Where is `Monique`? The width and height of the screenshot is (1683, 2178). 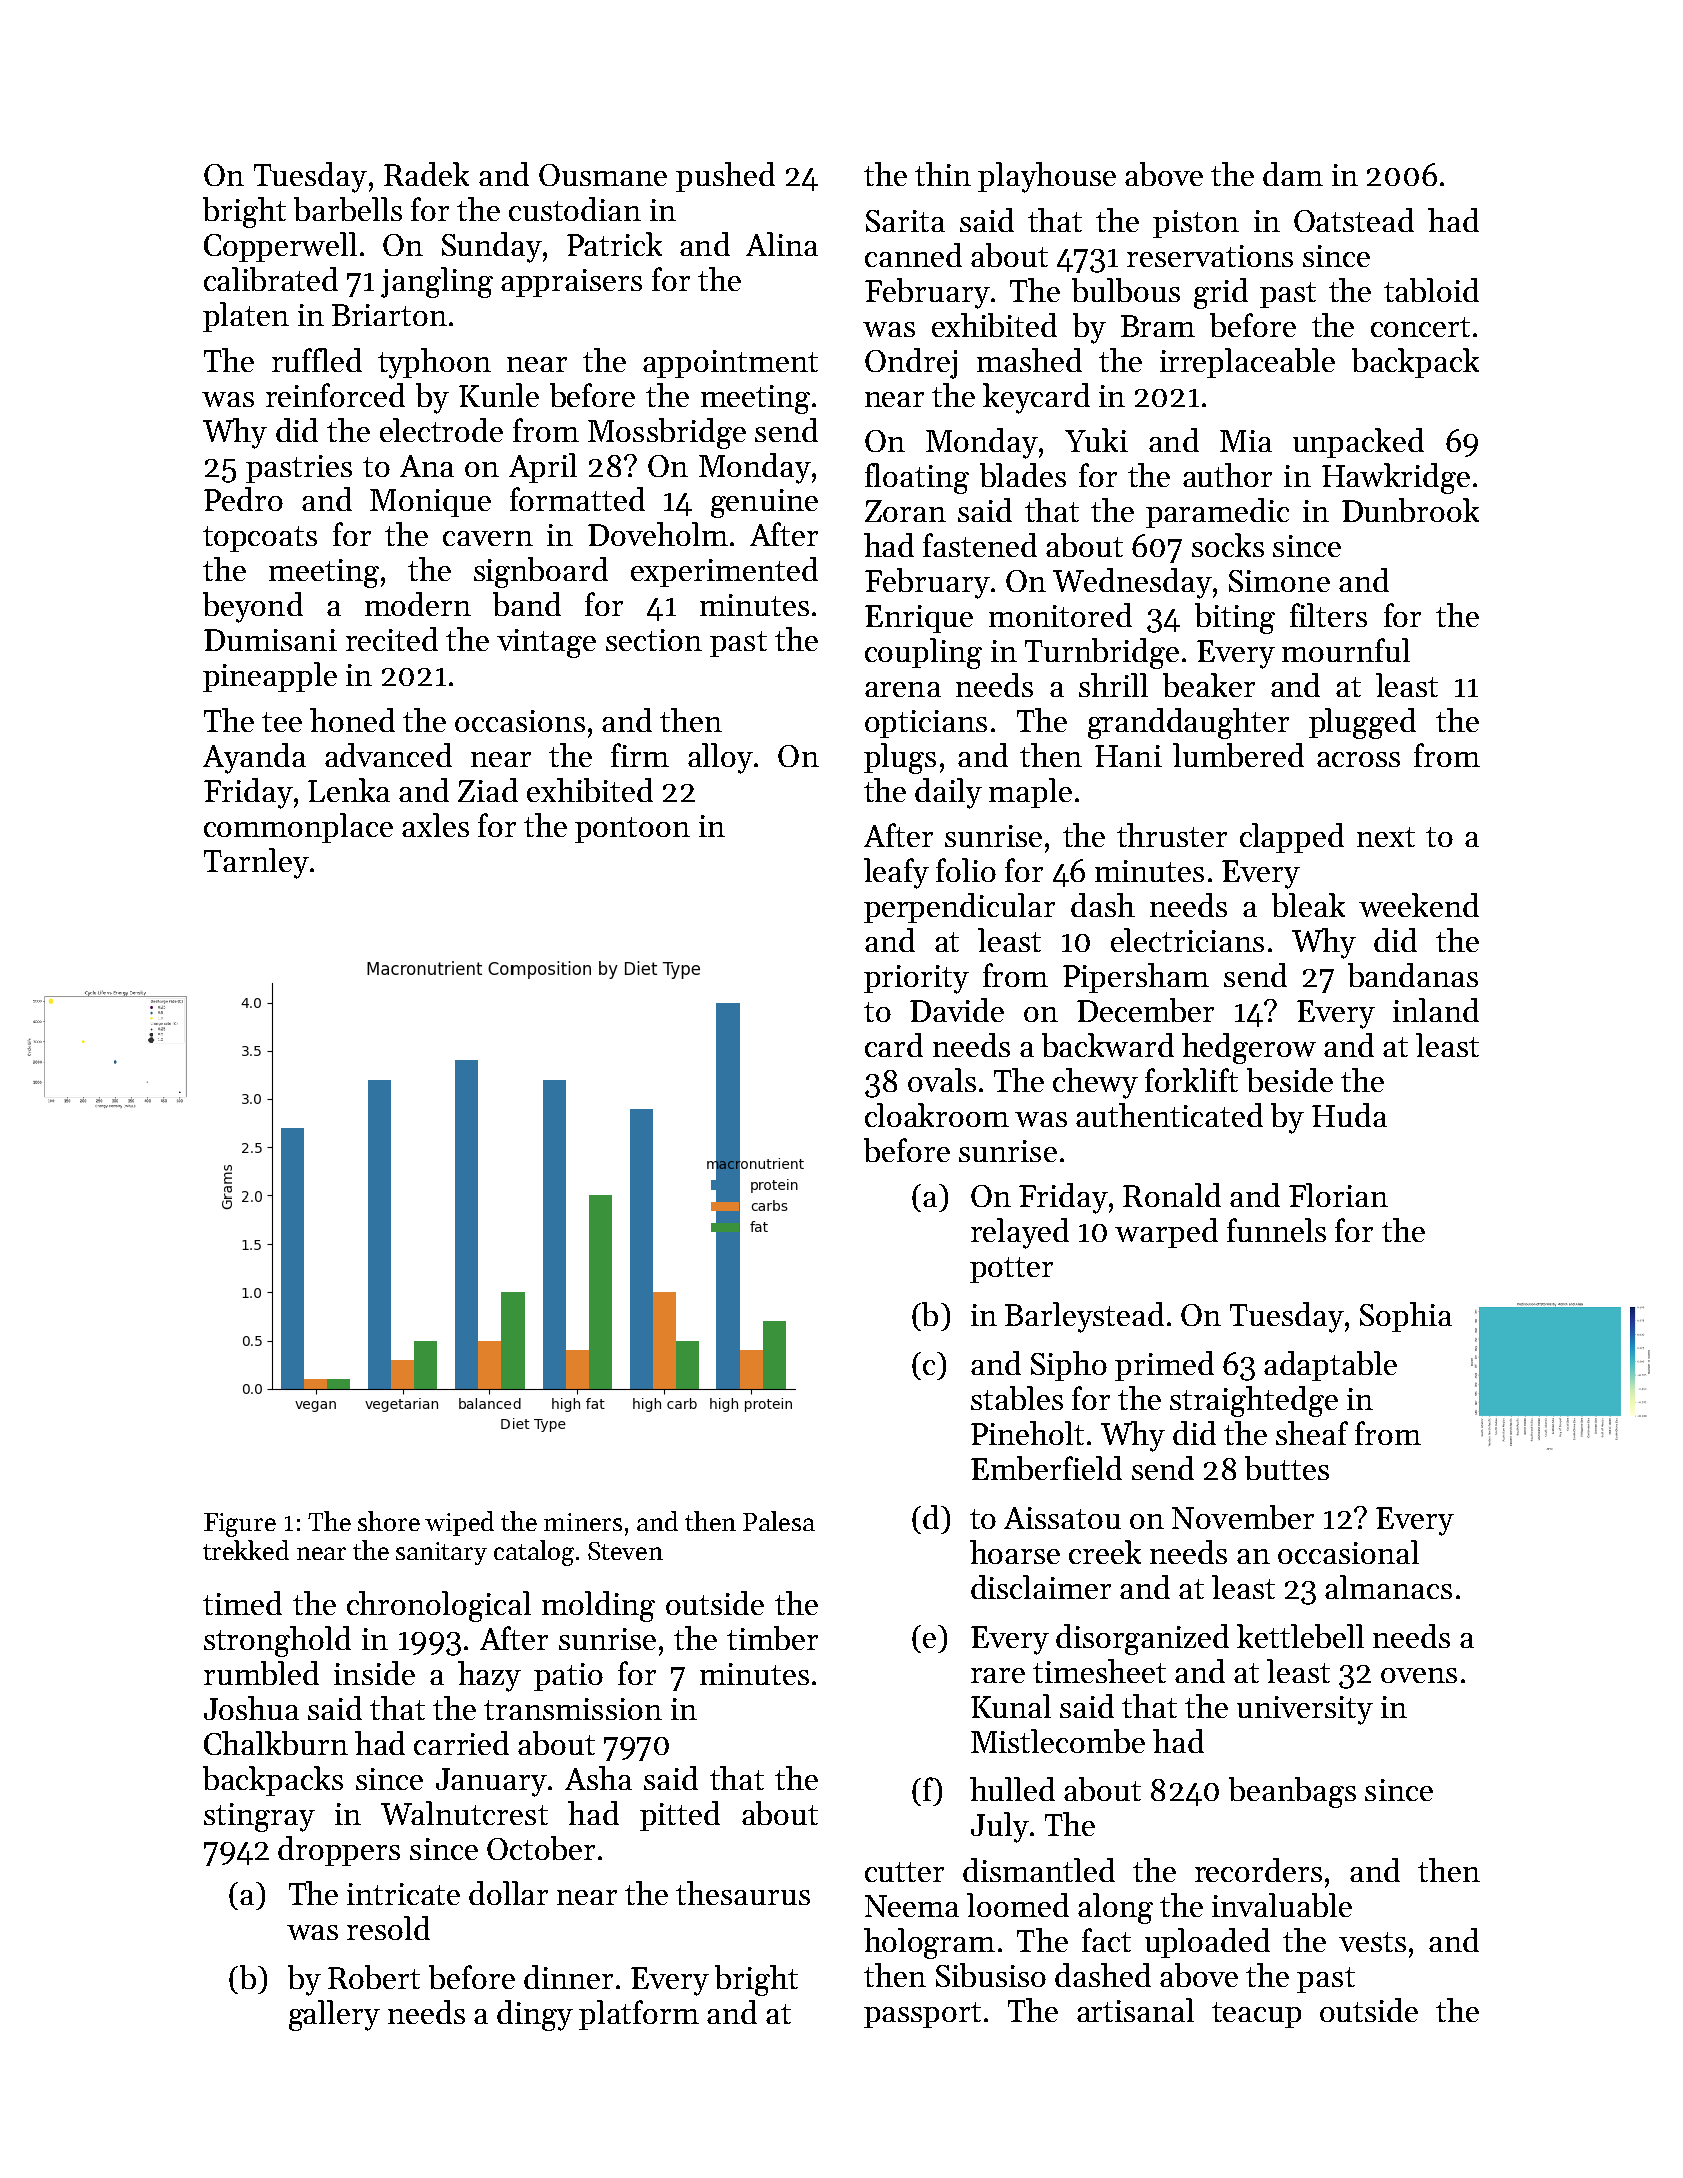 Monique is located at coordinates (430, 503).
